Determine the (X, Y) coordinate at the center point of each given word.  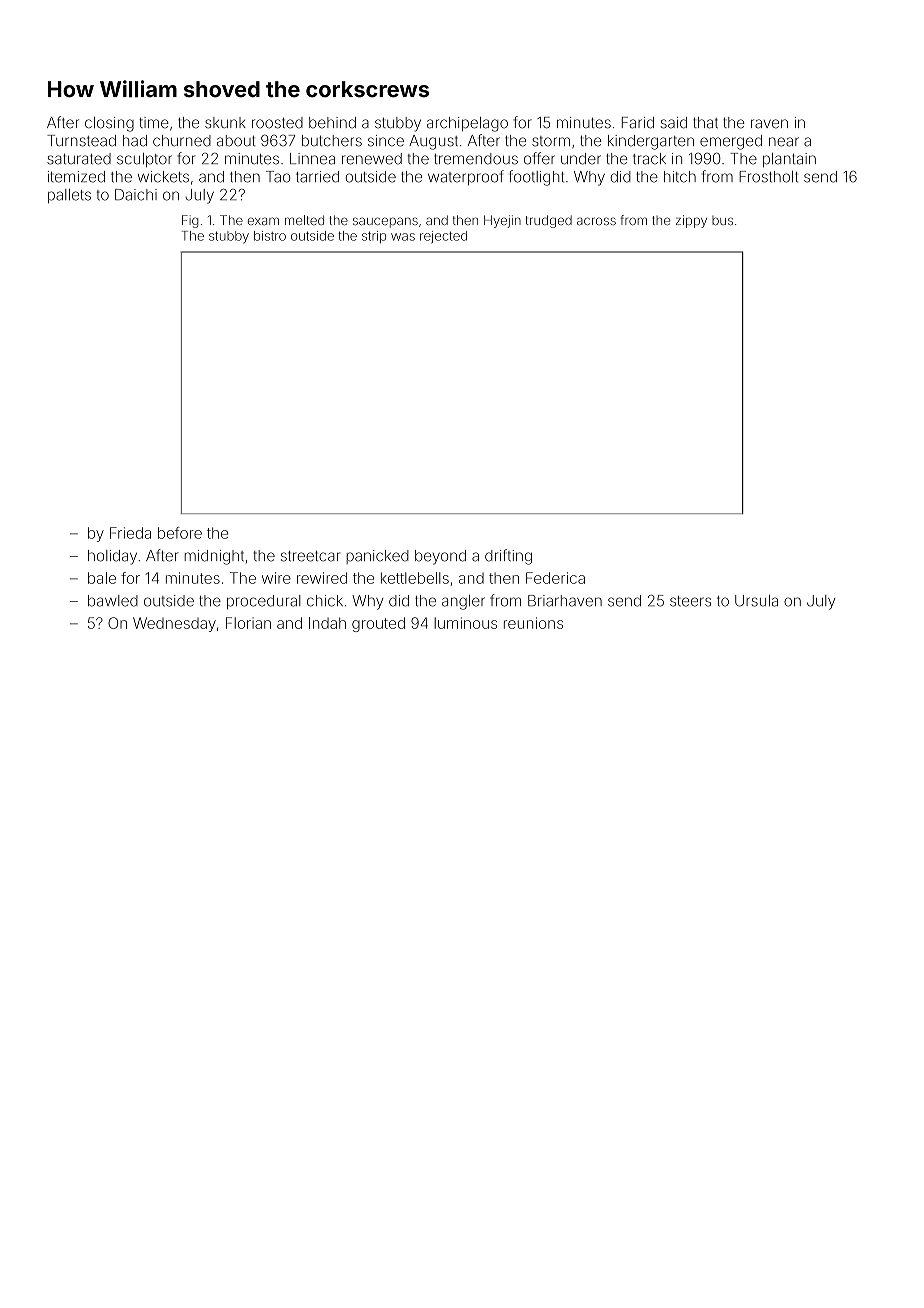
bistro (270, 236)
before (180, 533)
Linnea (312, 159)
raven (769, 124)
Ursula (756, 601)
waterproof (466, 178)
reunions (533, 623)
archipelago (467, 124)
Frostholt (768, 177)
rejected (443, 237)
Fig (190, 221)
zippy (691, 221)
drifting (508, 557)
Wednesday (174, 624)
